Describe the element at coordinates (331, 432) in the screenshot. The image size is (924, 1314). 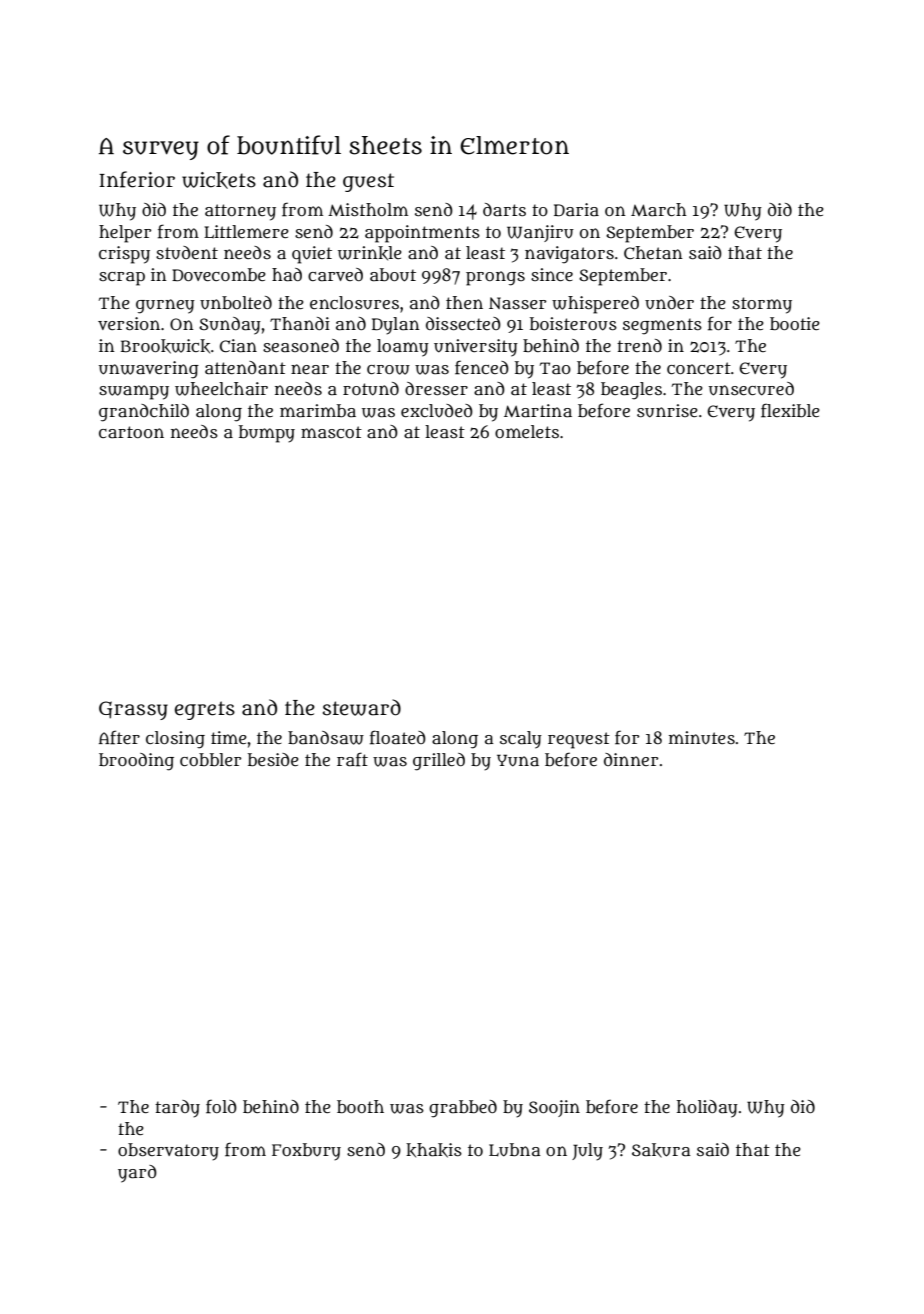
I see `mascot` at that location.
